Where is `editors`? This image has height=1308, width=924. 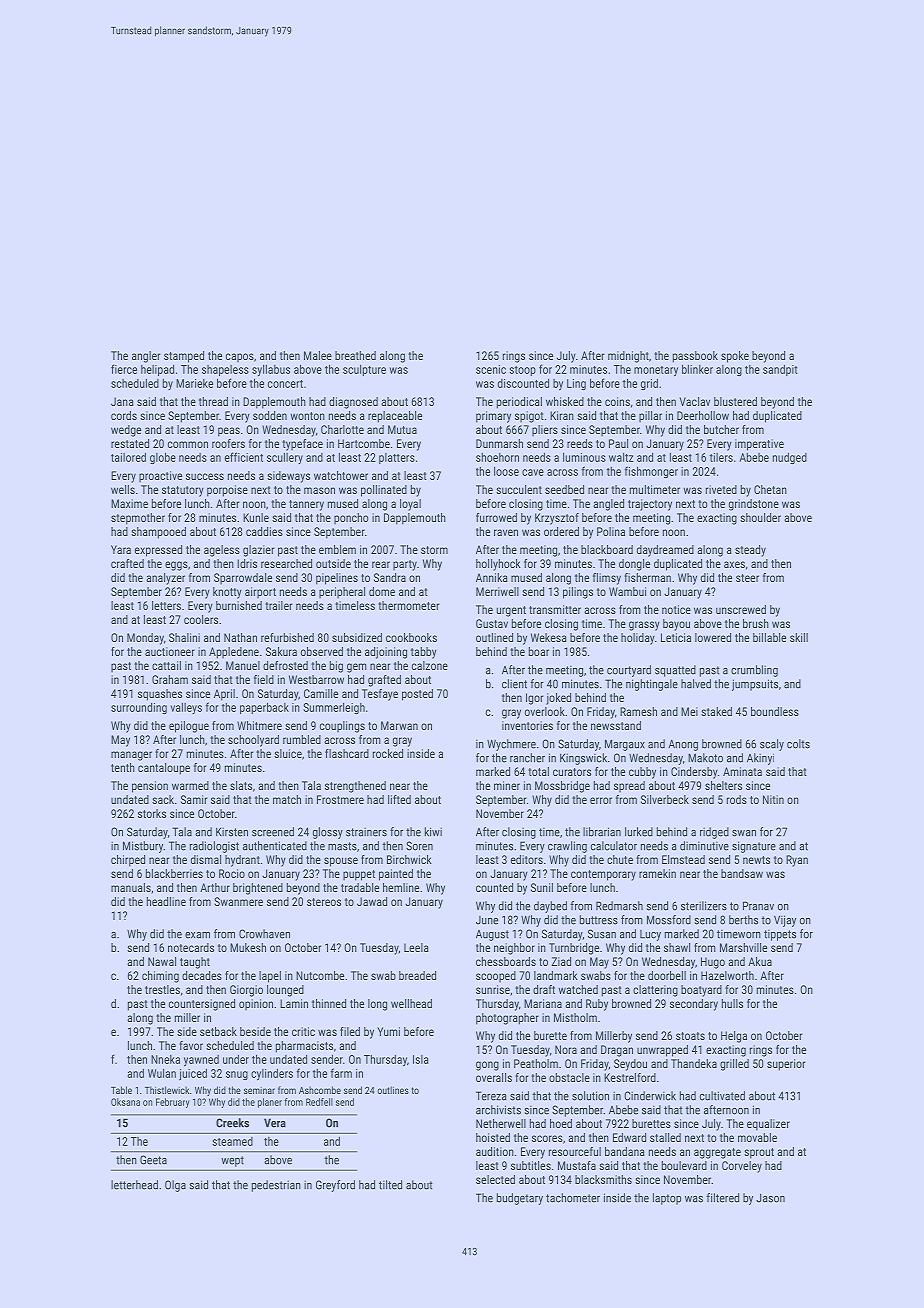 editors is located at coordinates (527, 859).
